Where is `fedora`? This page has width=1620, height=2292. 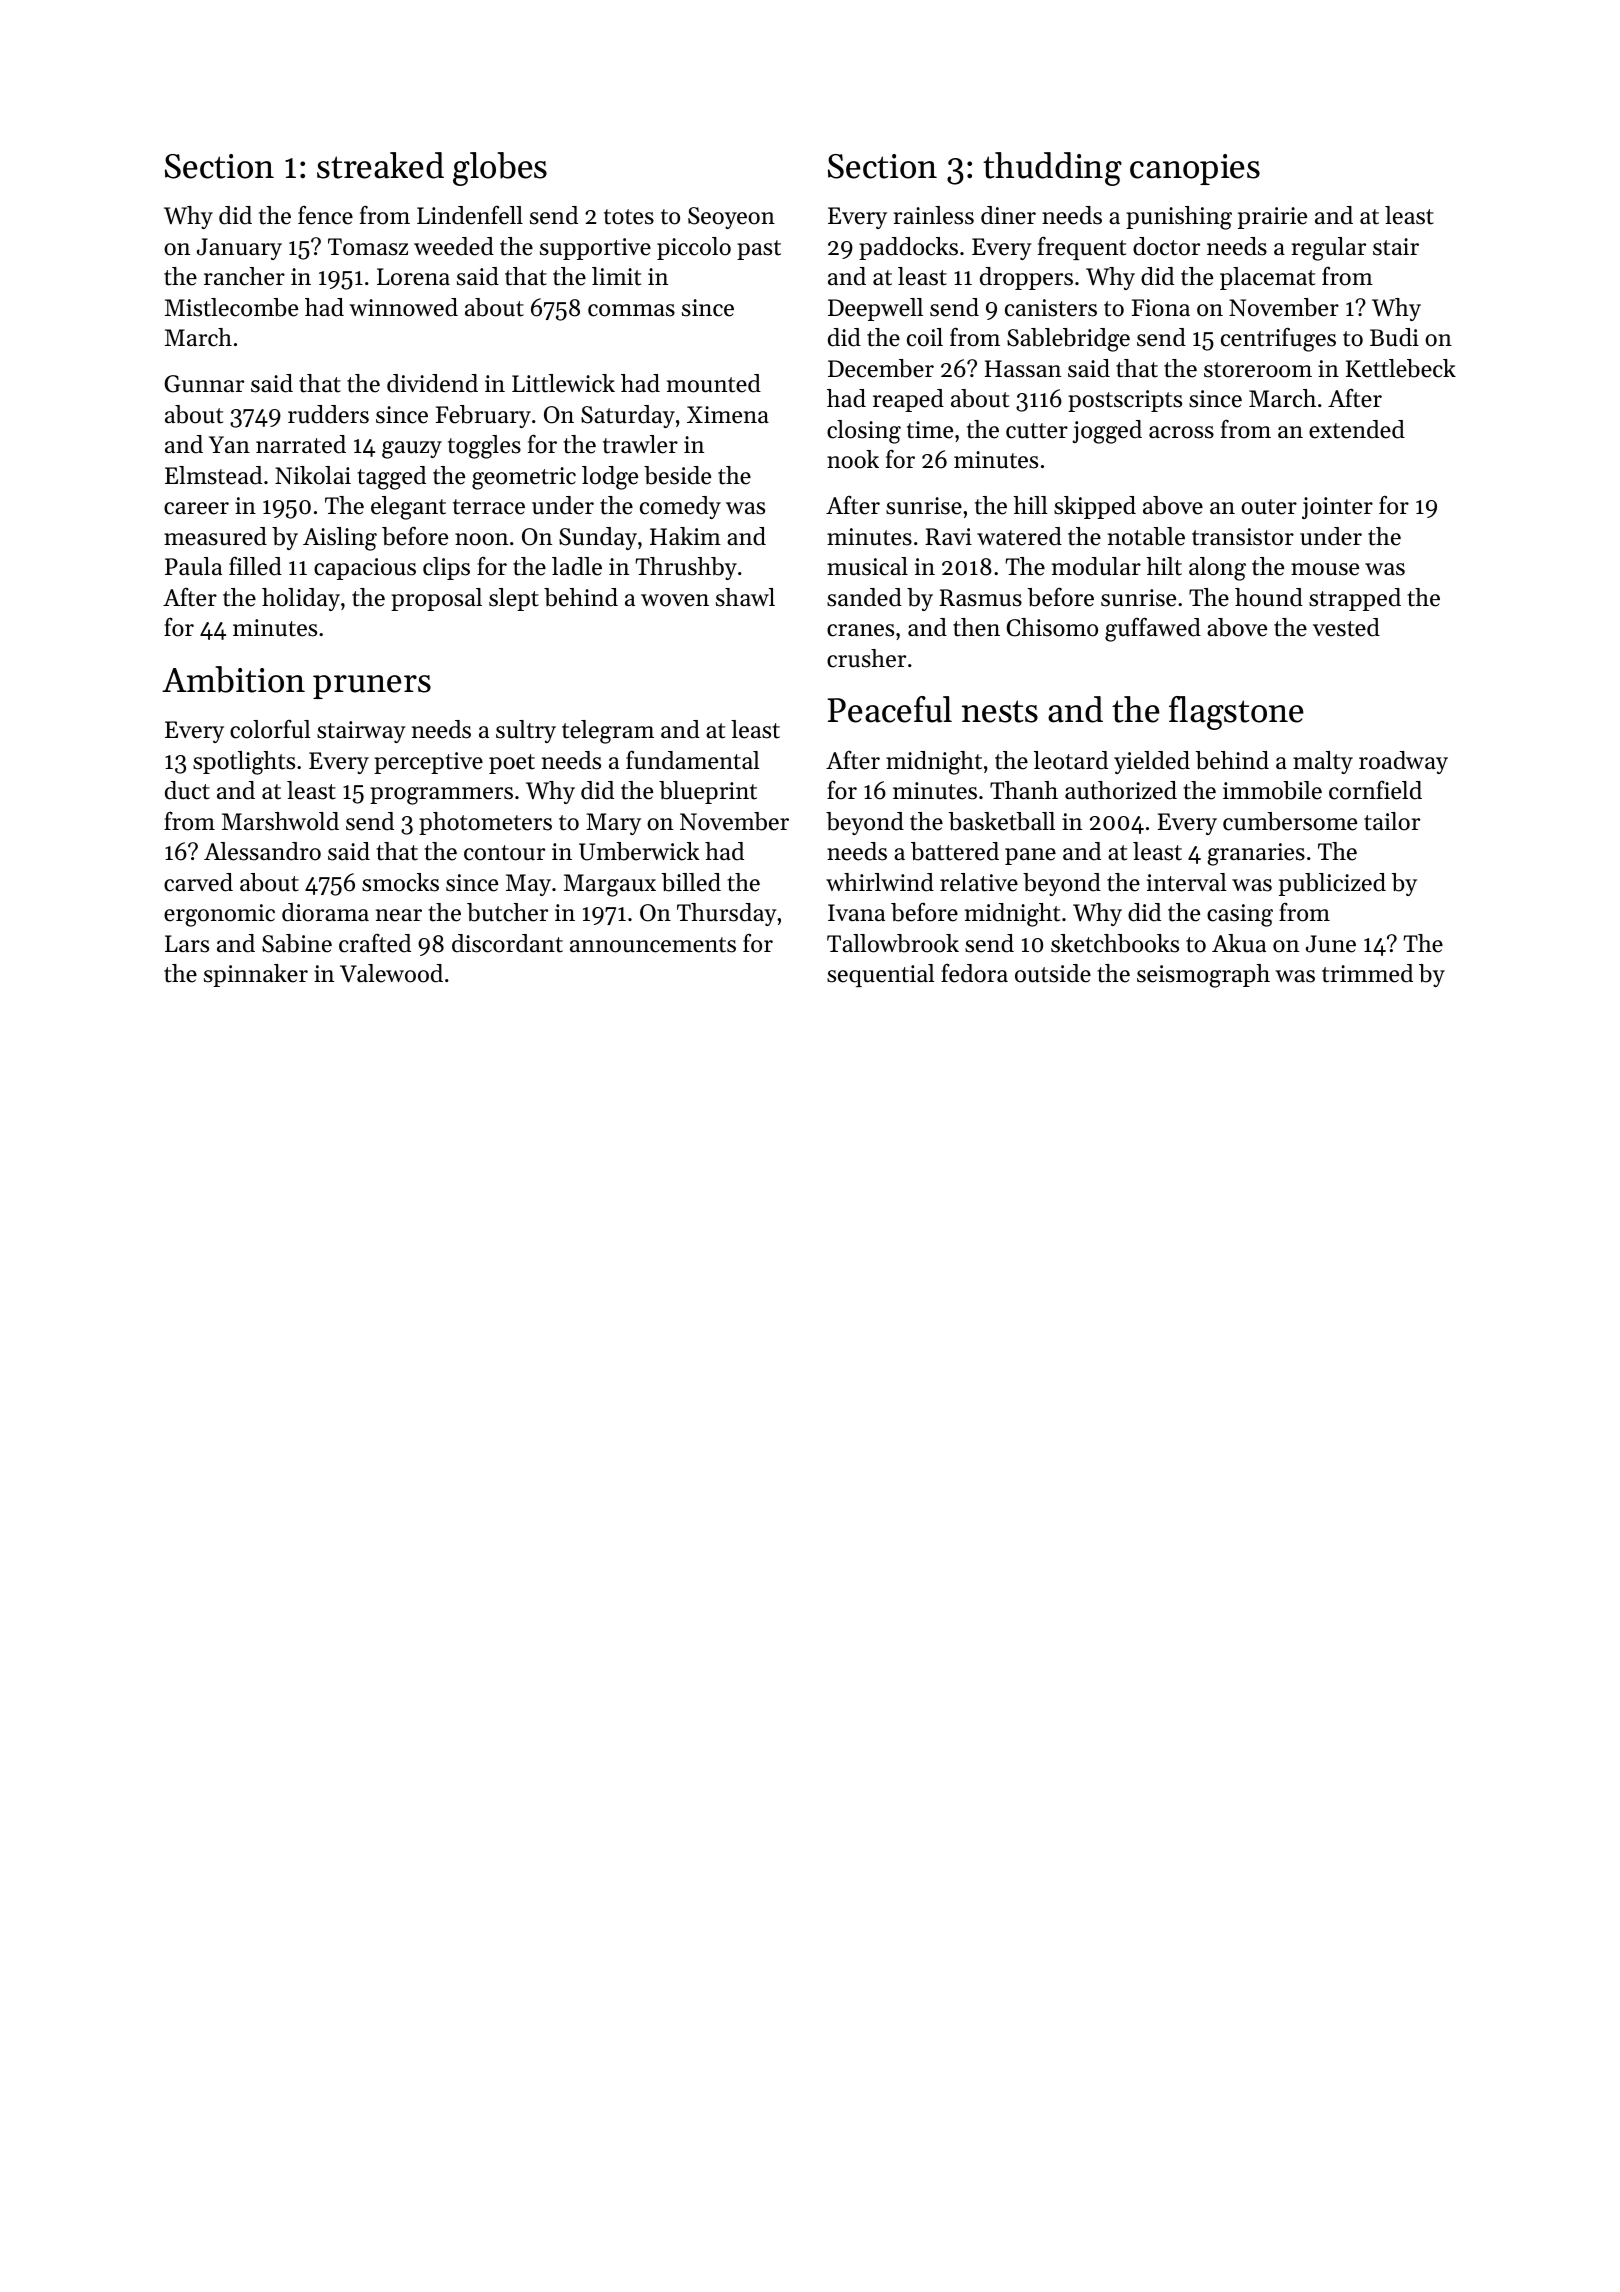
fedora is located at coordinates (974, 973).
